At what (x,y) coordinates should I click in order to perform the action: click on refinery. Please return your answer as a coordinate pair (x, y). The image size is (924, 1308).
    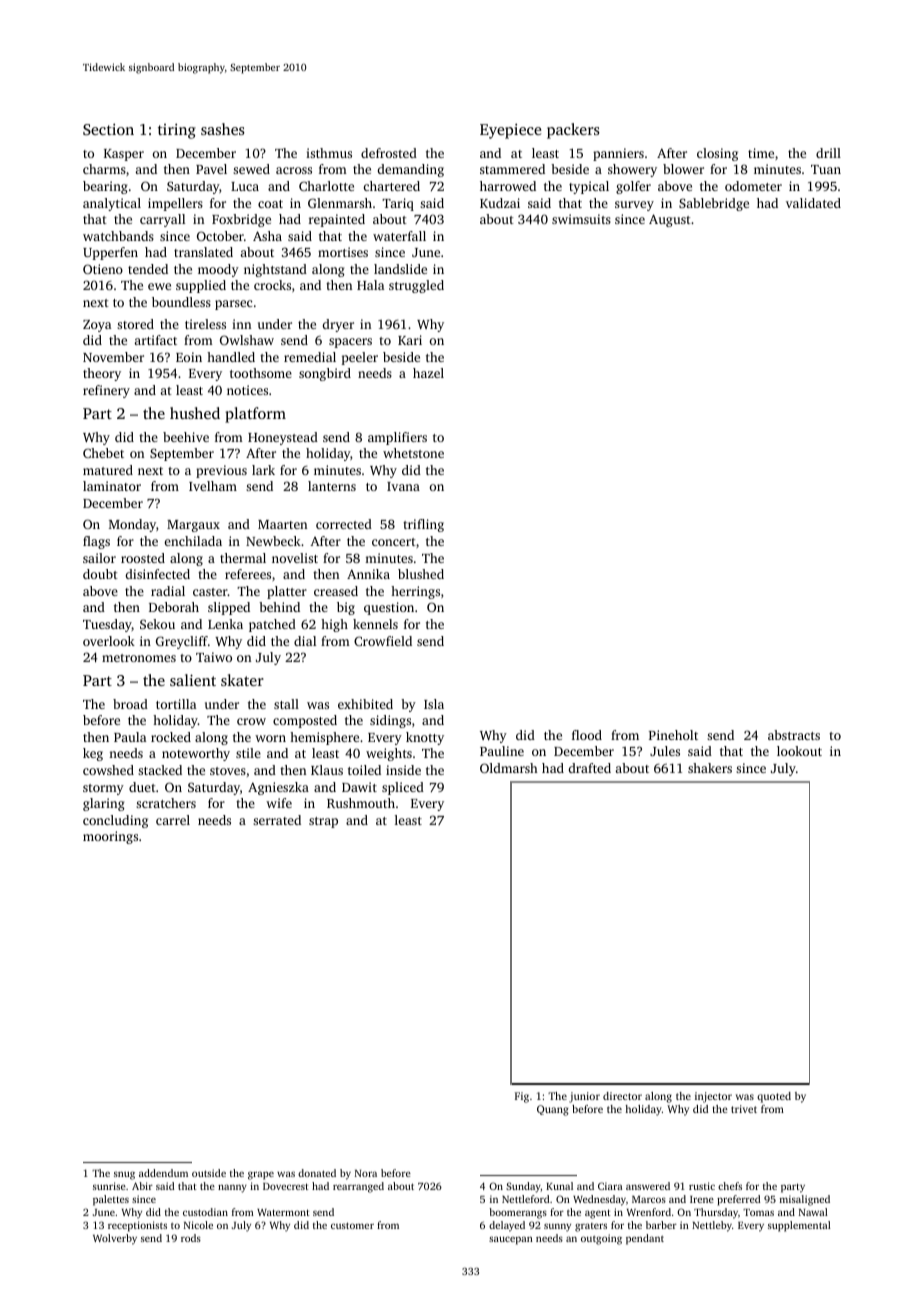
    Looking at the image, I should click on (106, 391).
